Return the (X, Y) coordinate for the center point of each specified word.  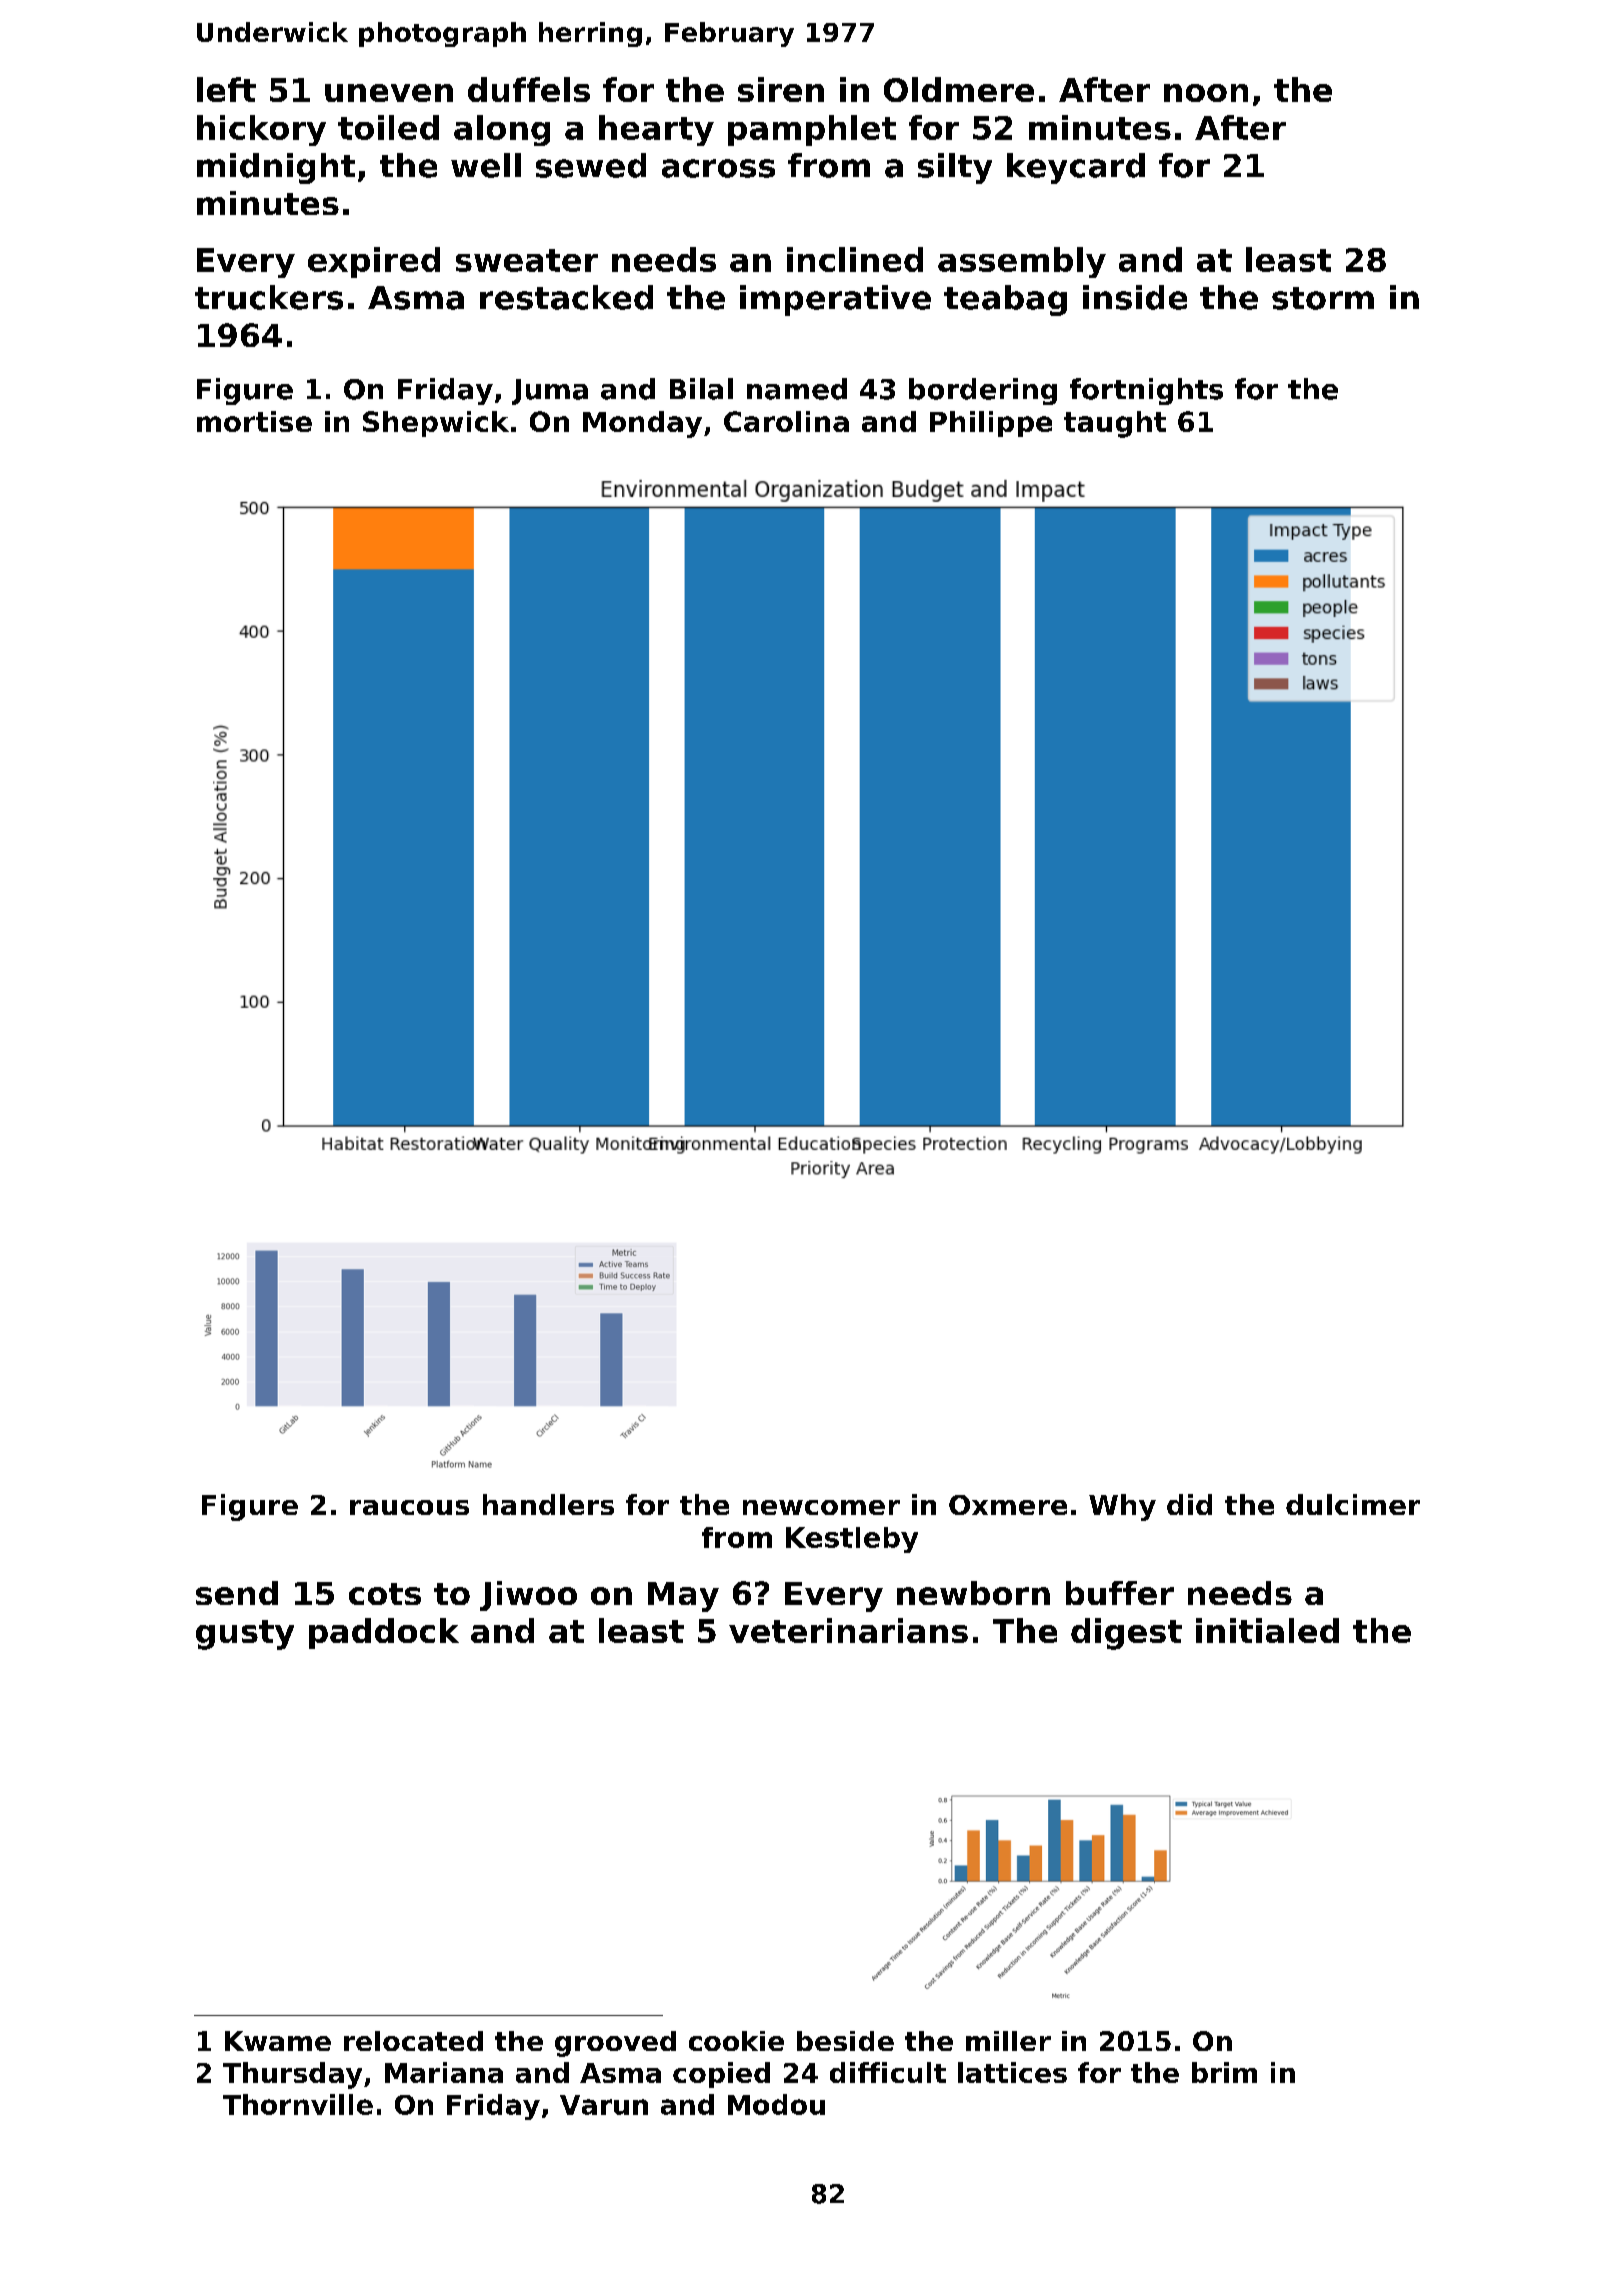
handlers (548, 1504)
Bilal (701, 389)
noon (1206, 93)
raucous (409, 1507)
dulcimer (1353, 1504)
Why (1122, 1507)
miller (1008, 2041)
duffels (529, 89)
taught (1115, 424)
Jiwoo (528, 1596)
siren (781, 89)
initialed (1267, 1630)
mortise (254, 421)
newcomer (821, 1507)
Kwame (278, 2041)
